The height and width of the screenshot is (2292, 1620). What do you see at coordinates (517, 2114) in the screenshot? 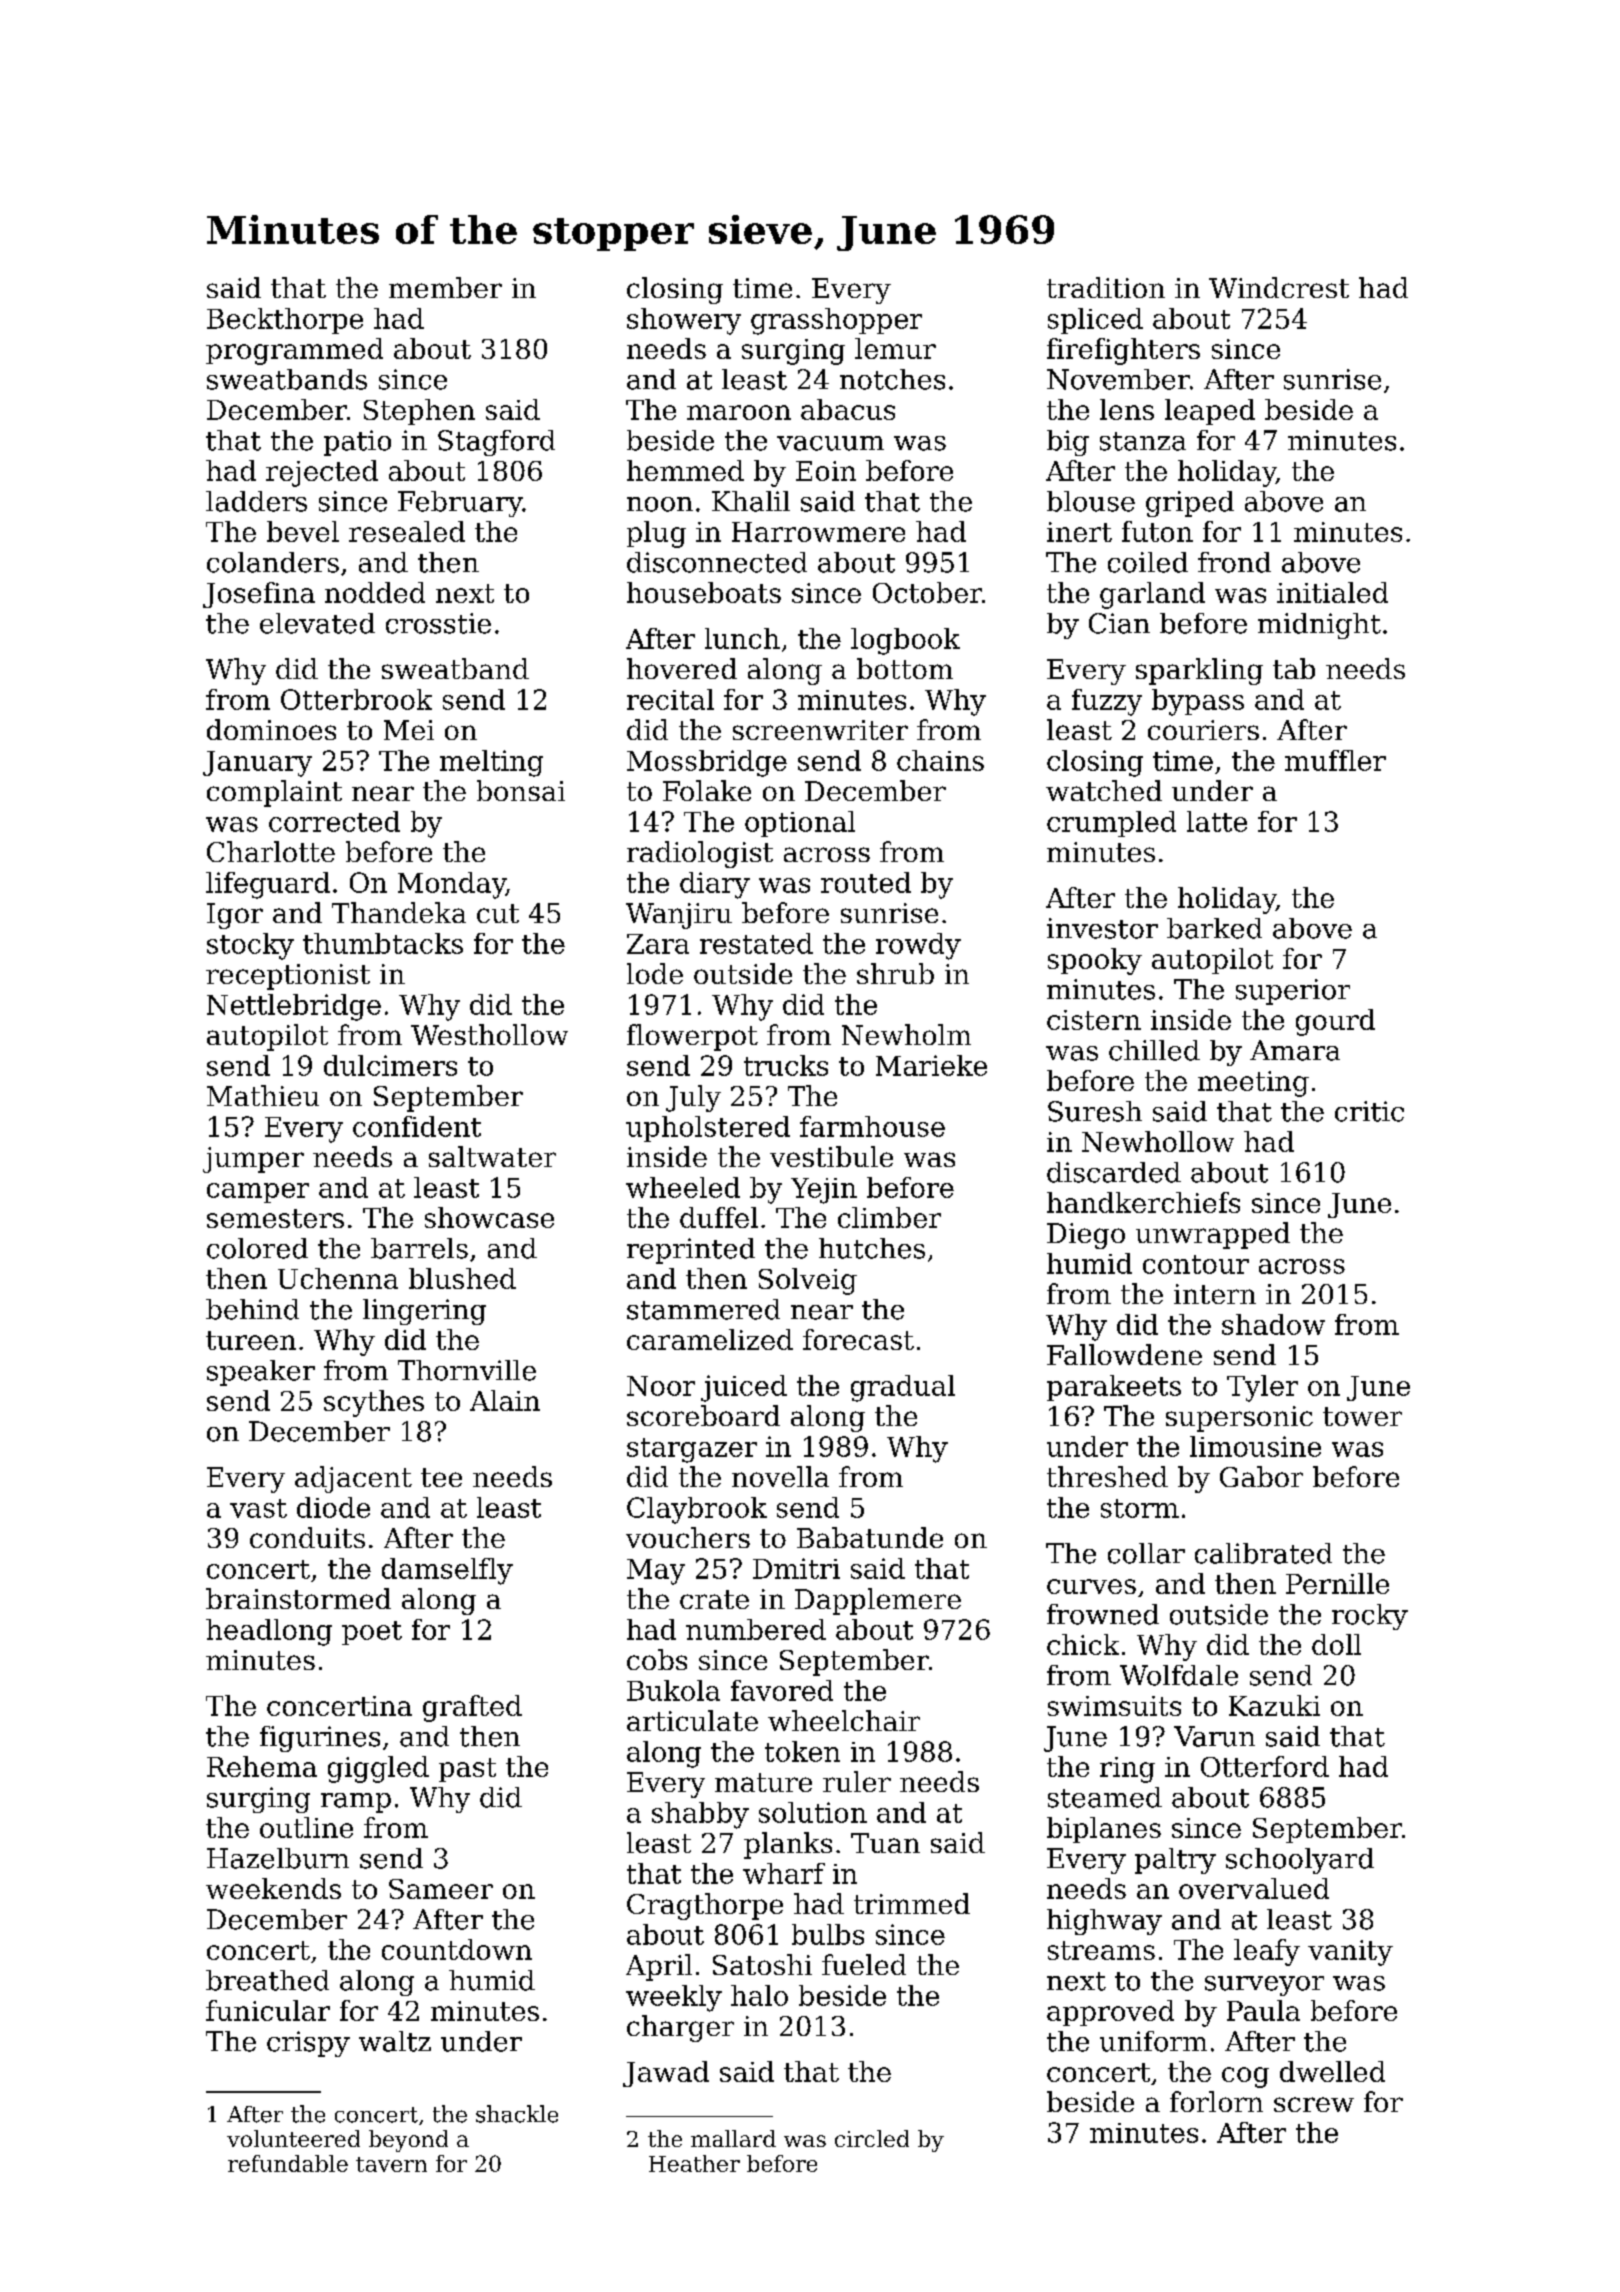
I see `shackle` at bounding box center [517, 2114].
